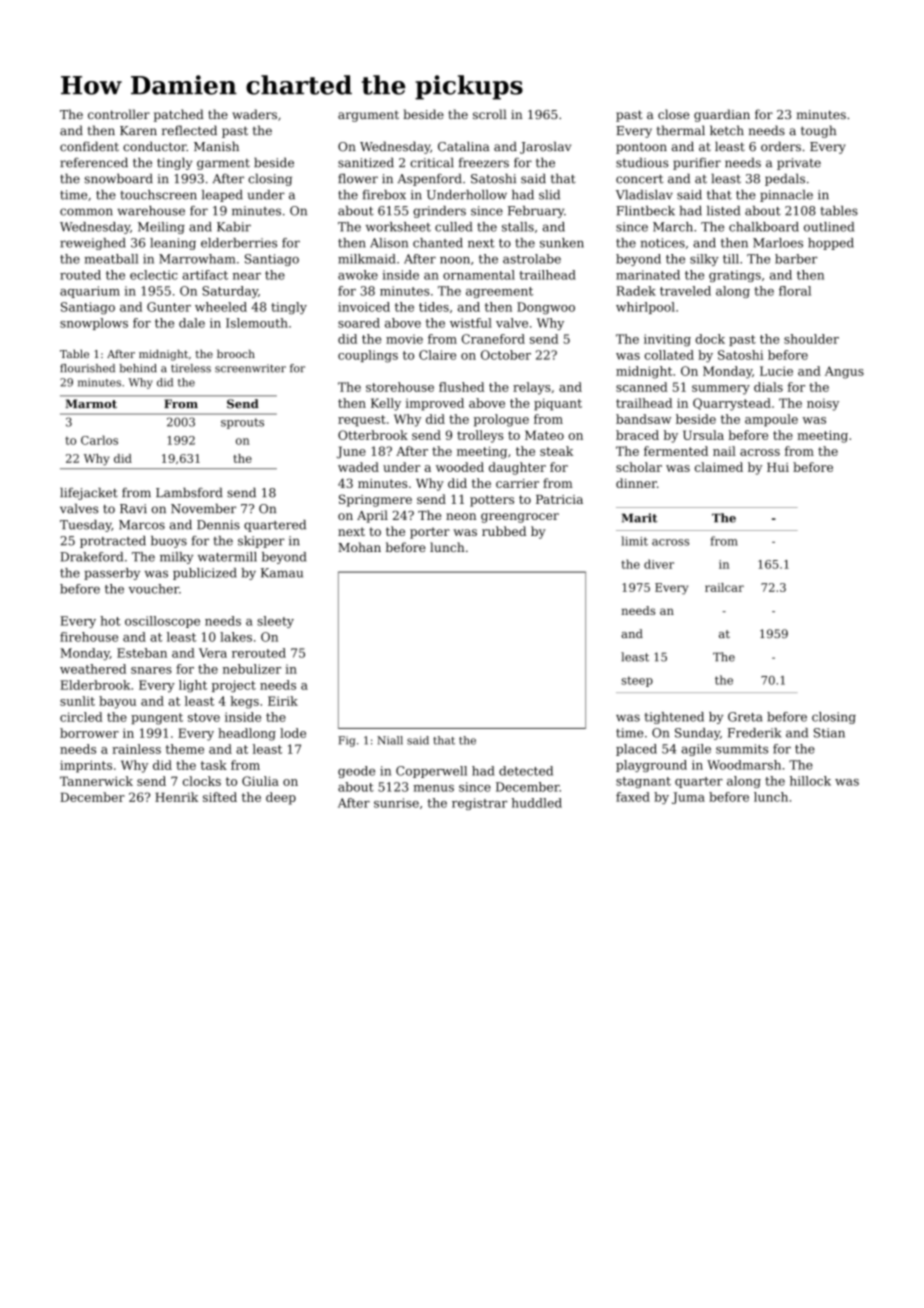 The image size is (924, 1308). Describe the element at coordinates (368, 356) in the image. I see `couplings` at that location.
